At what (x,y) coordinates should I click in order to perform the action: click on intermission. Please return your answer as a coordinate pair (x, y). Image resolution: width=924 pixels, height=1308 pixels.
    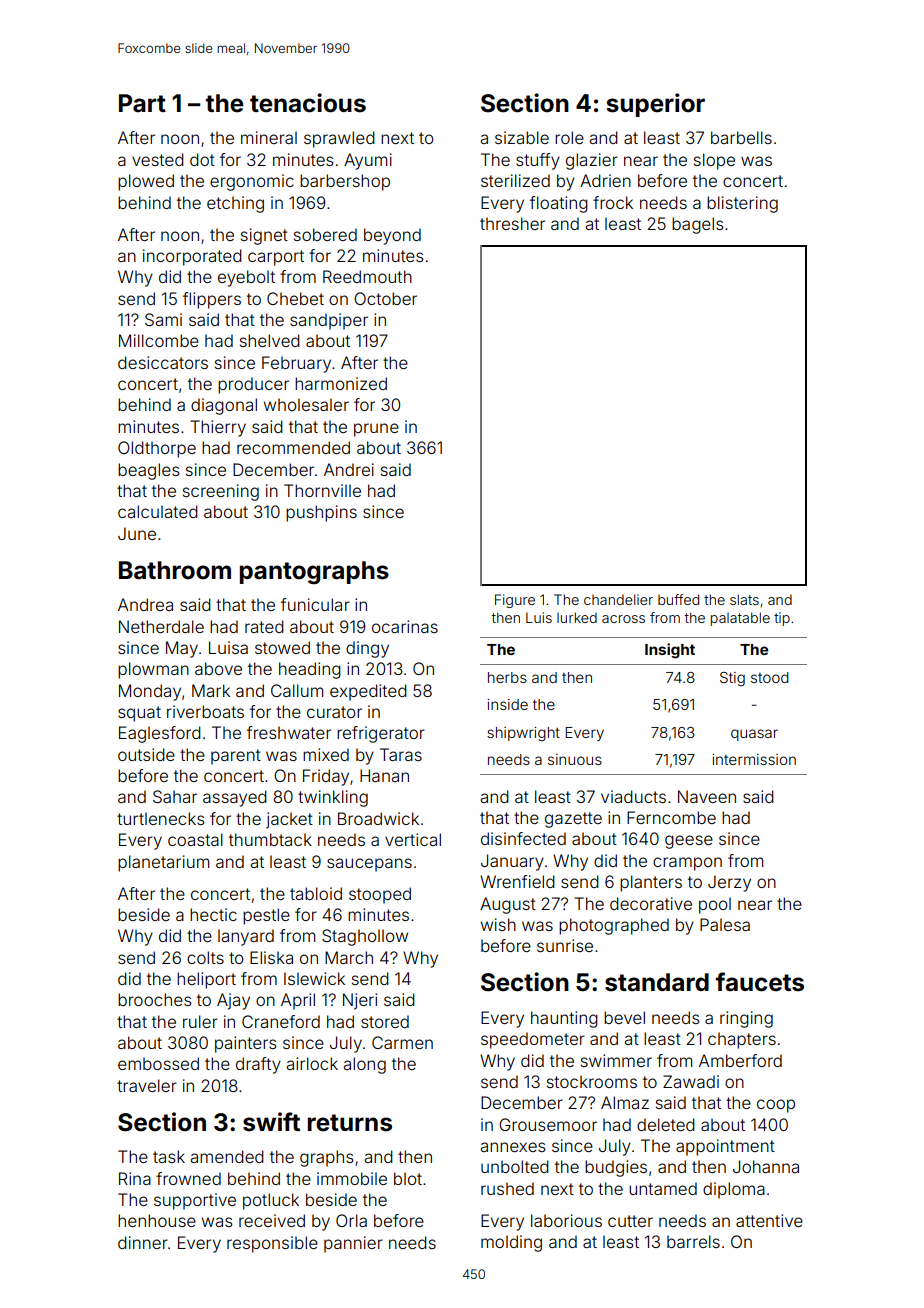
    Looking at the image, I should click on (754, 759).
